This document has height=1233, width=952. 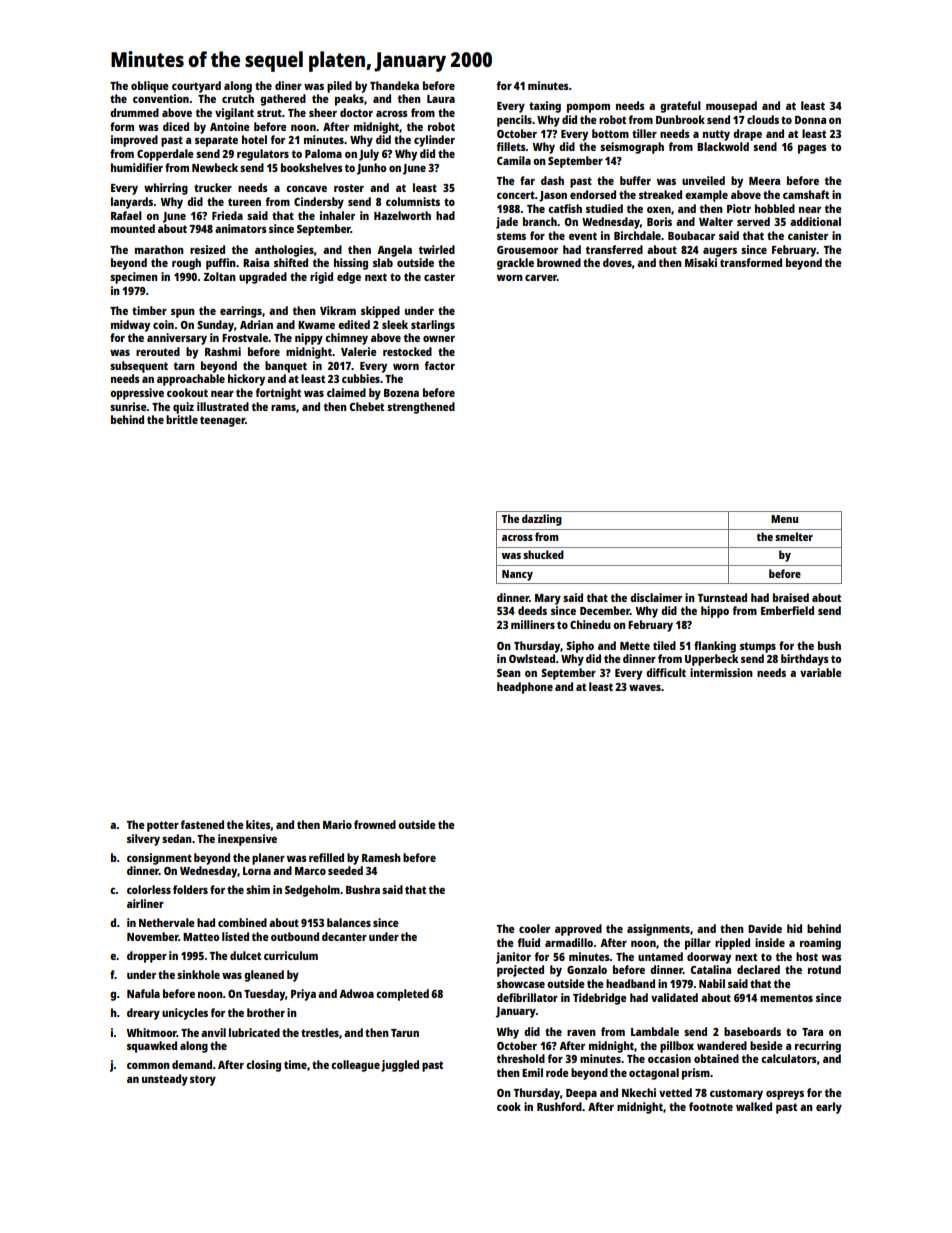 What do you see at coordinates (559, 1106) in the document?
I see `Rushford` at bounding box center [559, 1106].
